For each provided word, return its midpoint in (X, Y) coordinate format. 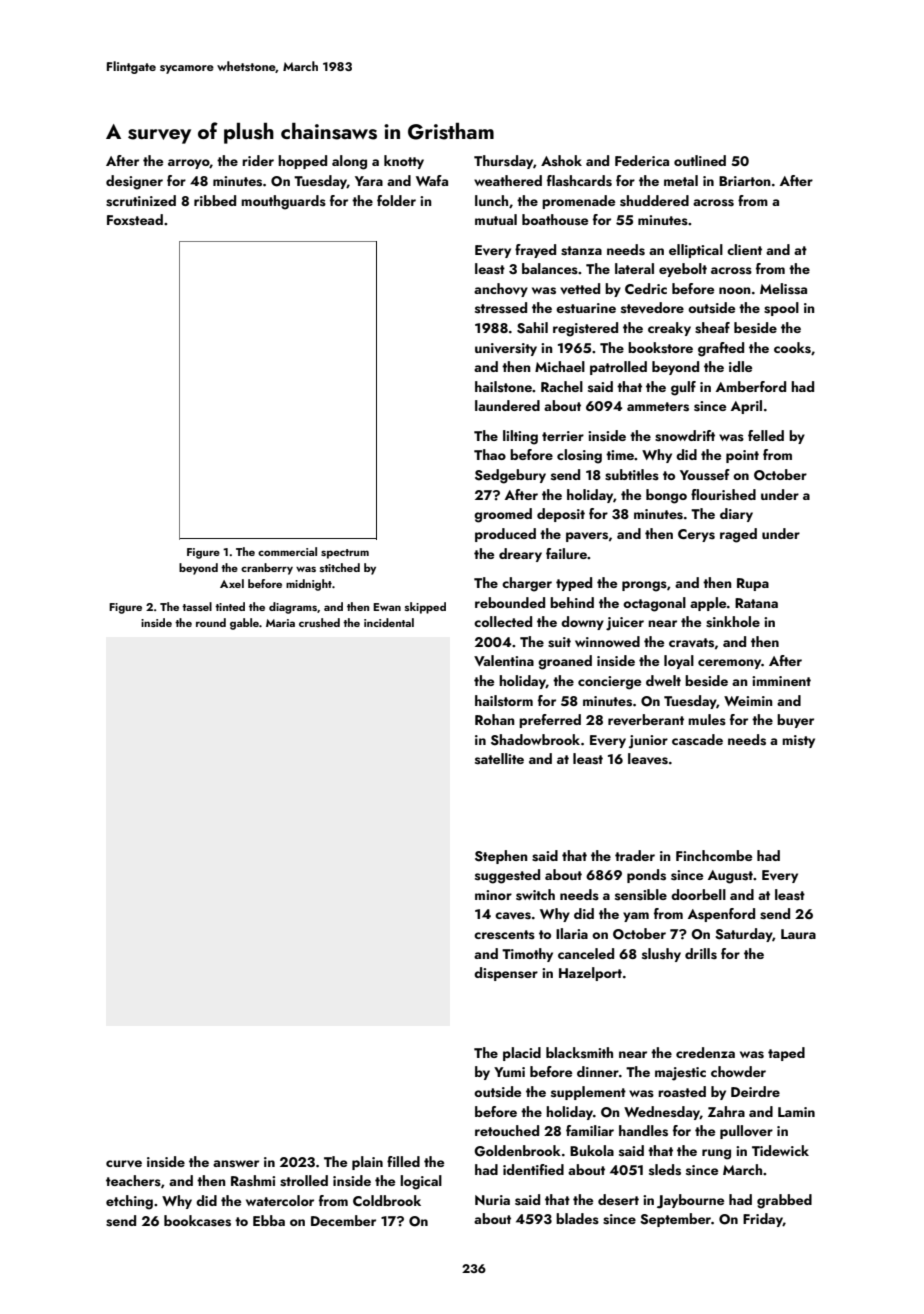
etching (129, 1202)
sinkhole (733, 622)
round (211, 622)
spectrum (345, 554)
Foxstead (135, 220)
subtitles (632, 475)
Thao (490, 454)
